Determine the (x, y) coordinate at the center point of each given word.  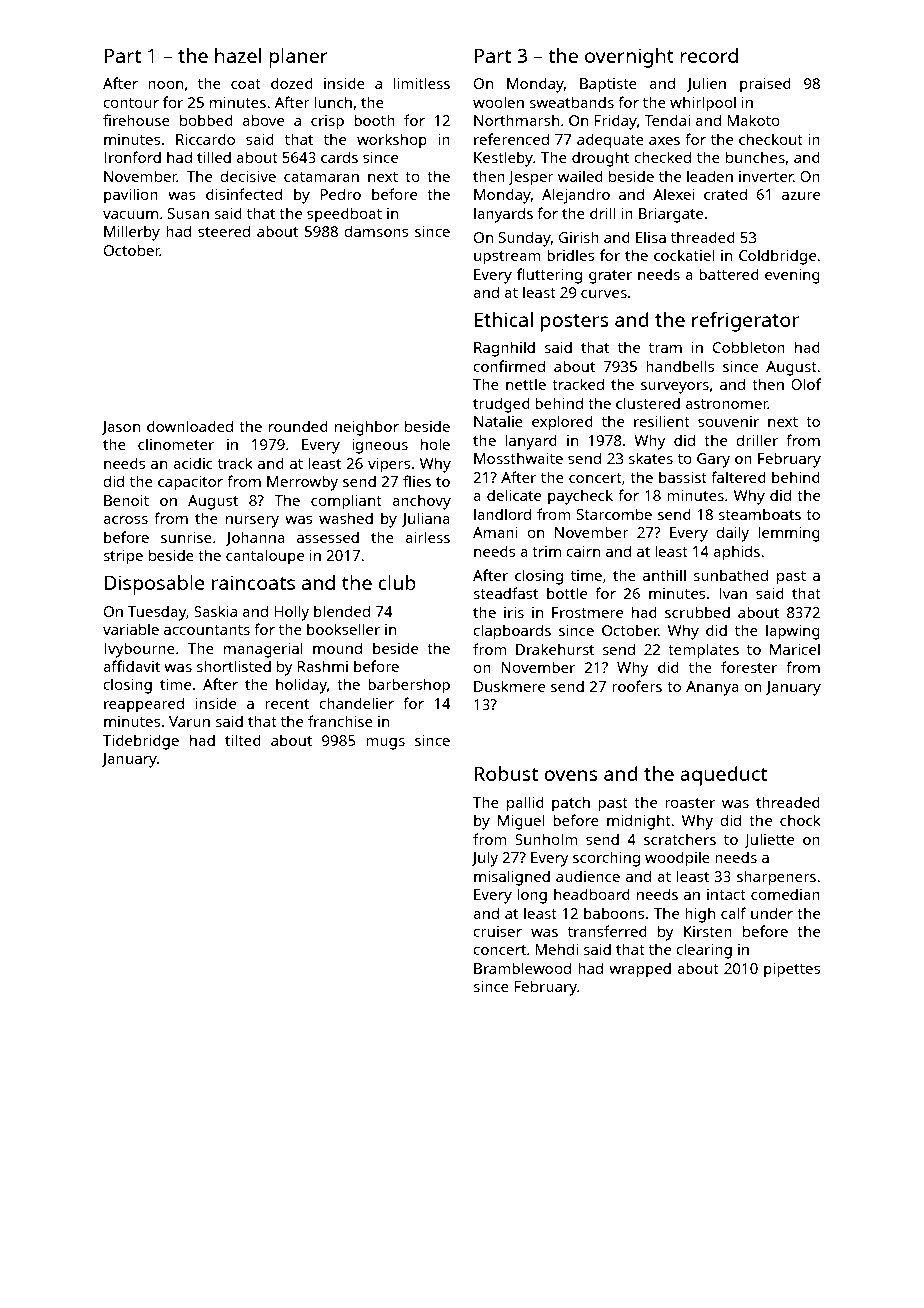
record (709, 55)
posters (575, 323)
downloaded (190, 426)
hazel (238, 55)
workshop (392, 141)
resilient (662, 421)
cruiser (498, 931)
